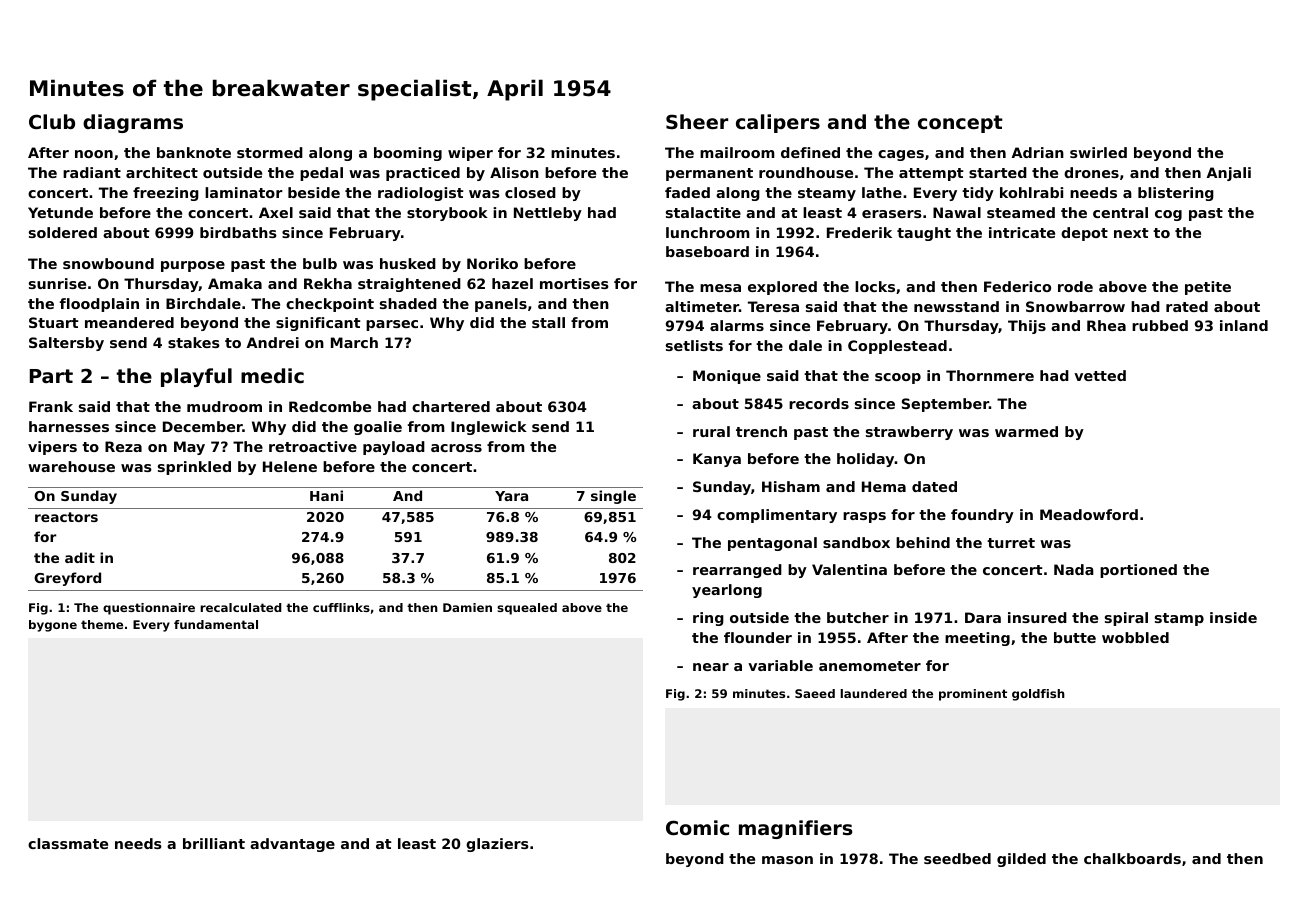  Describe the element at coordinates (694, 345) in the page. I see `setlists` at that location.
